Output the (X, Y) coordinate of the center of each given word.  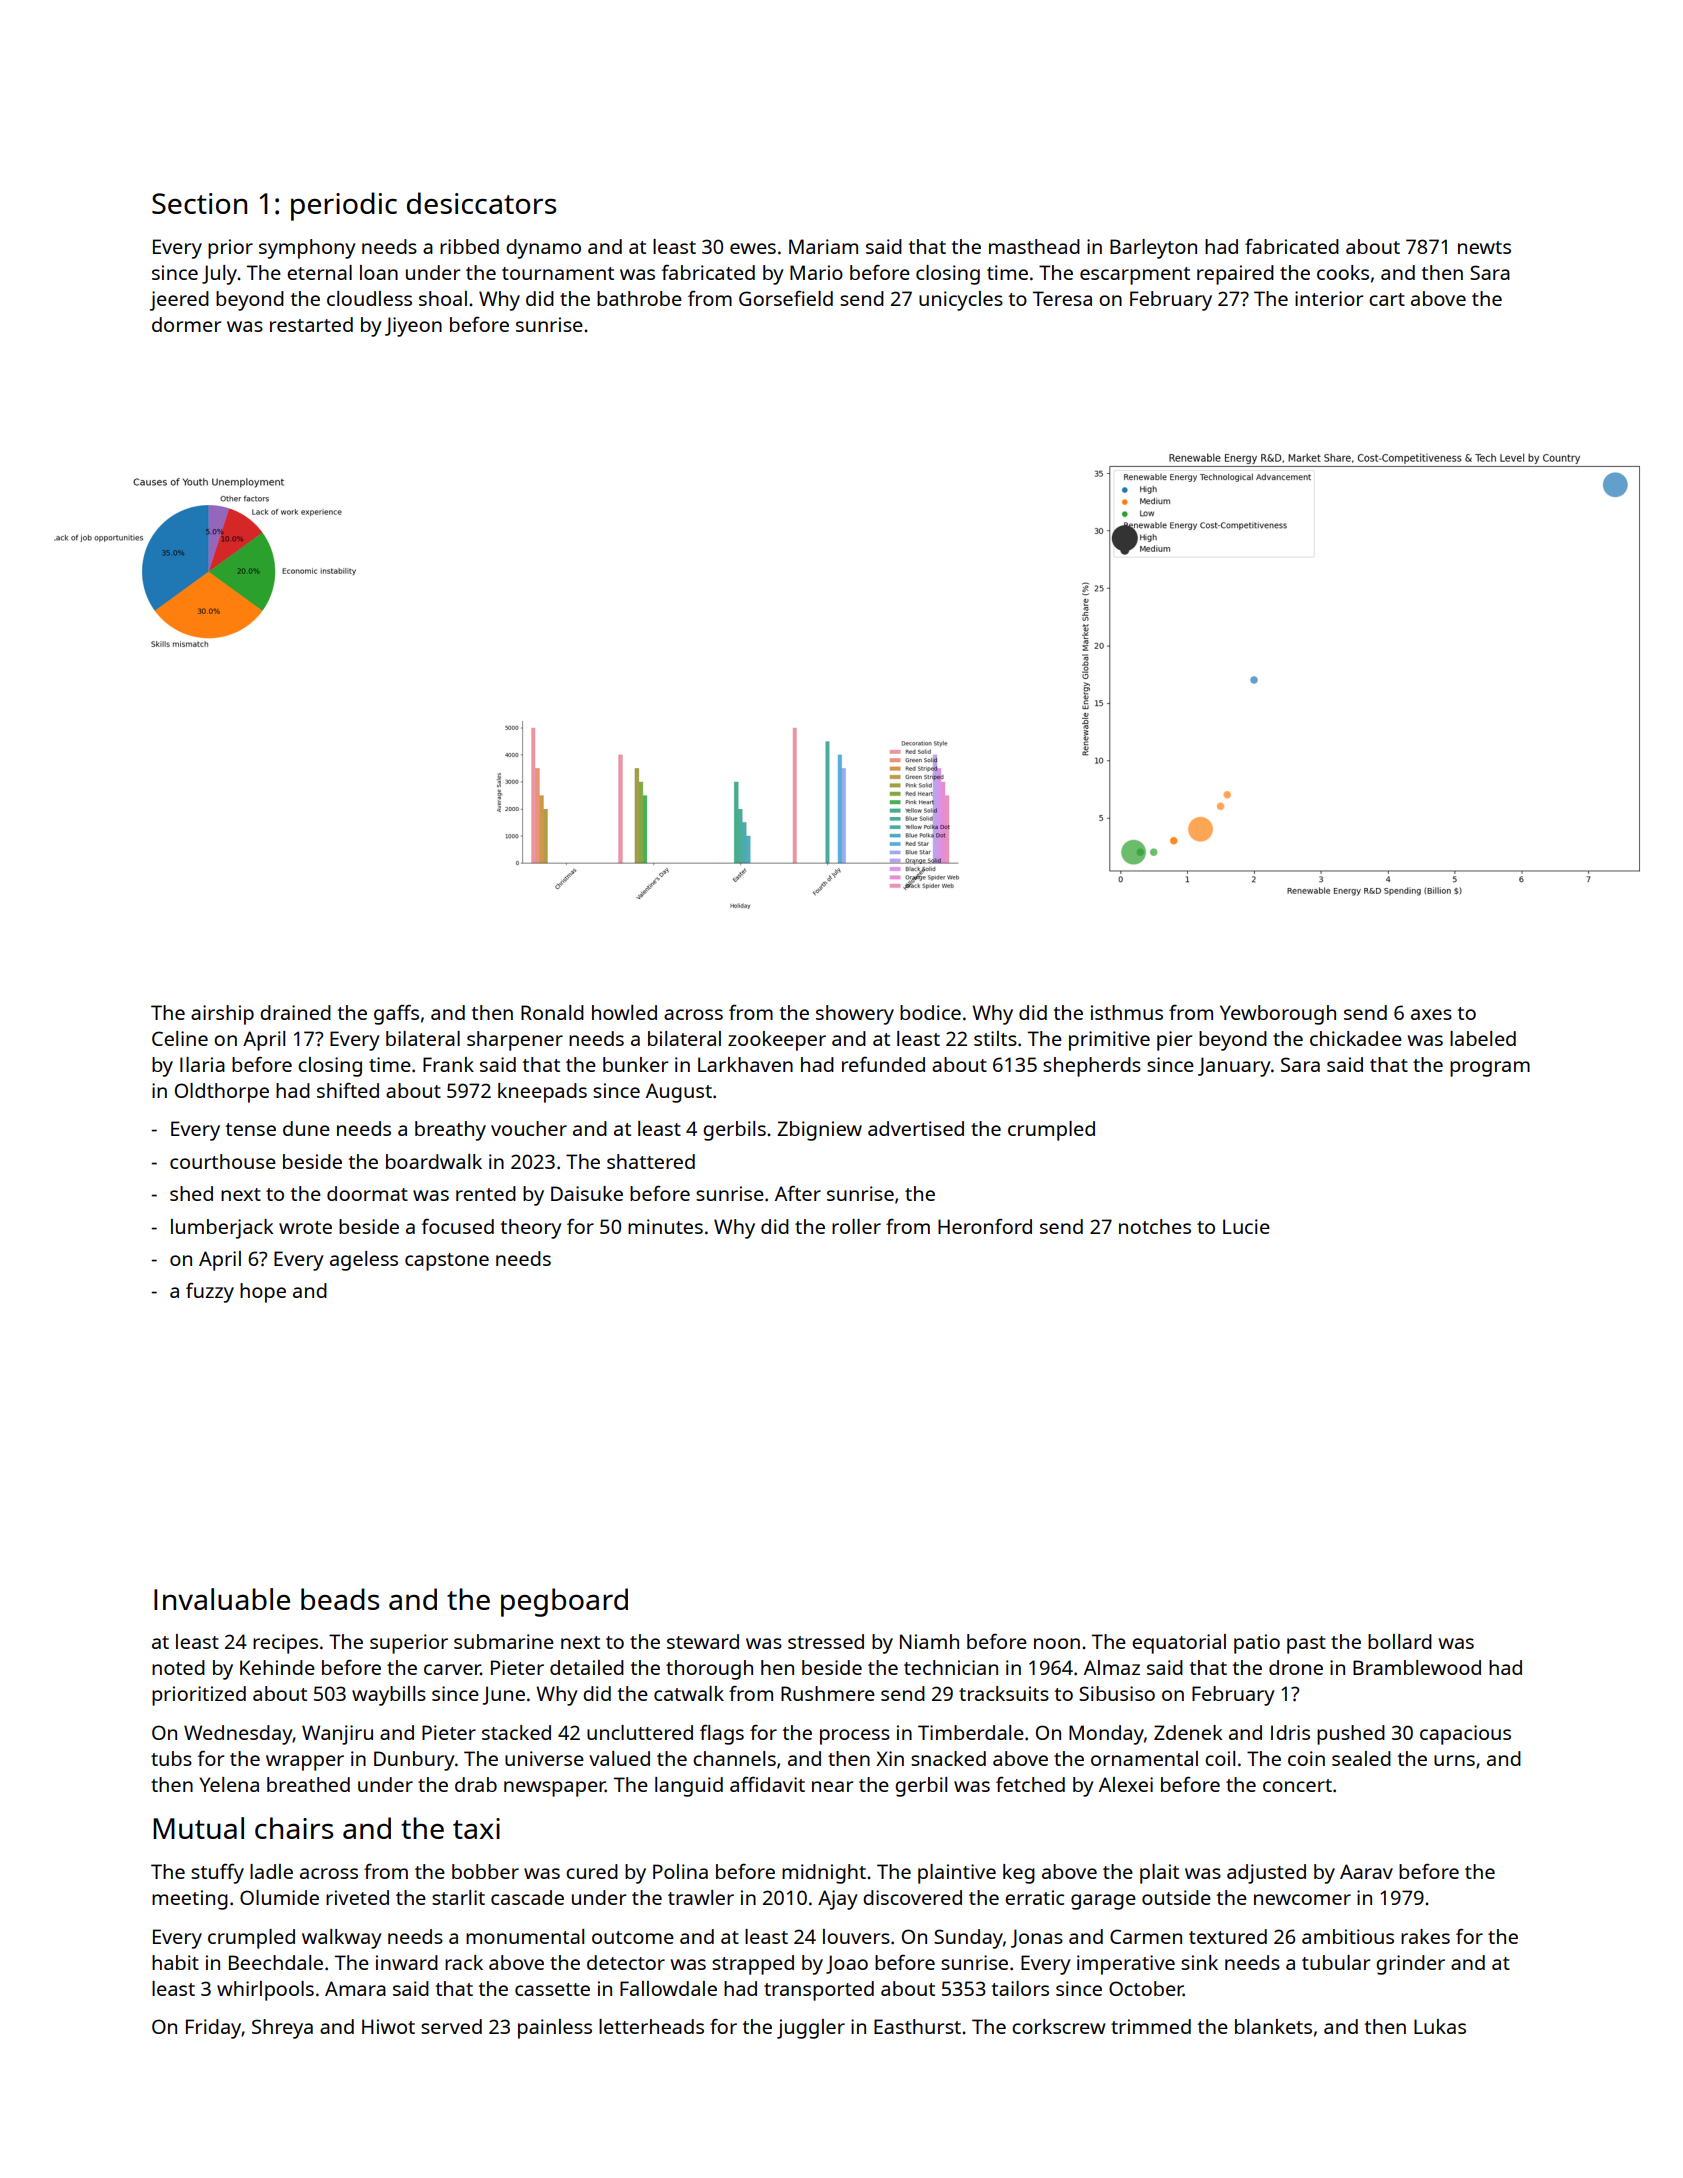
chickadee (1356, 1038)
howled (624, 1012)
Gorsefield (786, 298)
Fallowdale (668, 1988)
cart (1387, 299)
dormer (186, 324)
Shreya (282, 2029)
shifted (348, 1090)
